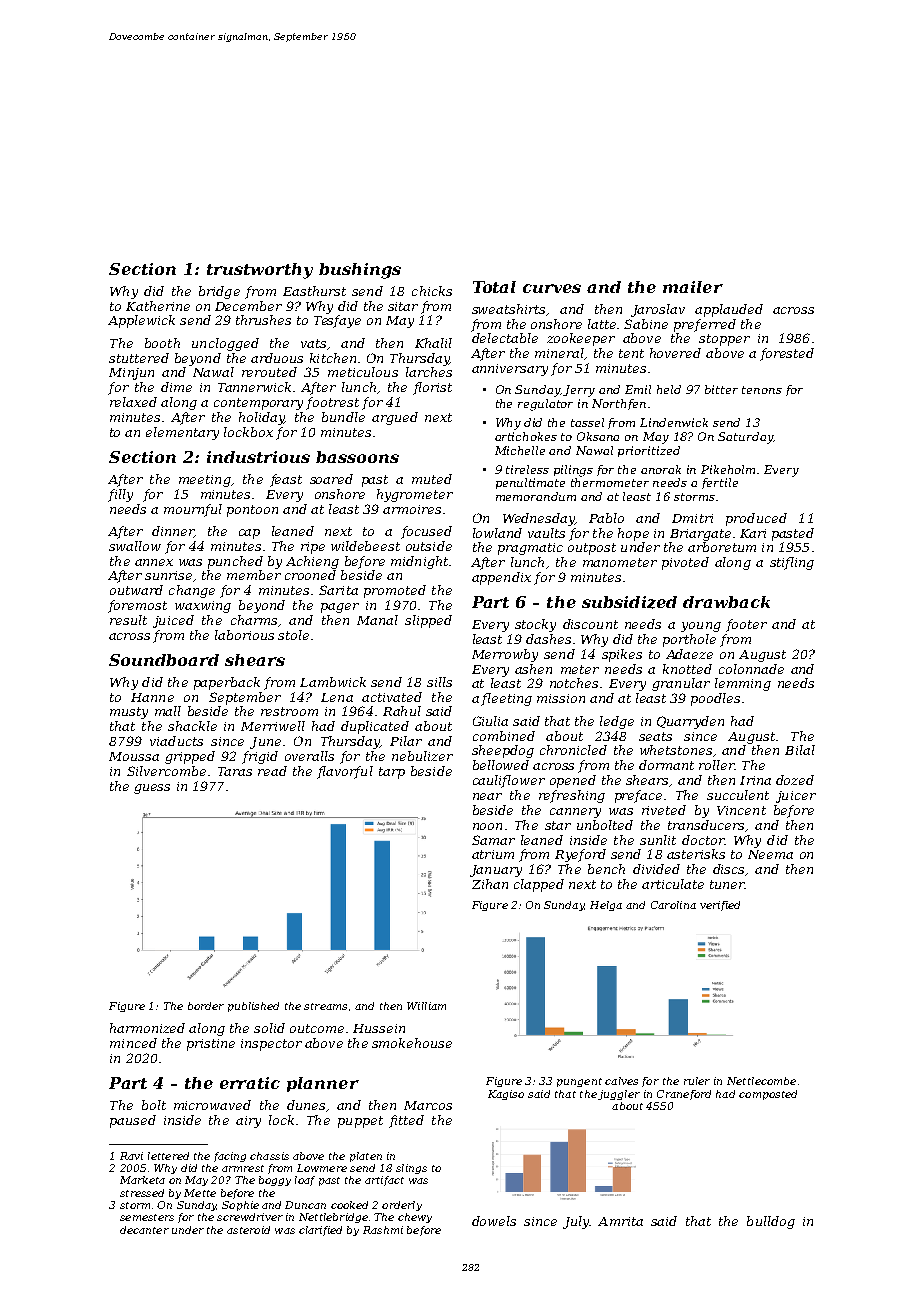 The width and height of the document is (924, 1308). What do you see at coordinates (253, 1007) in the document?
I see `published` at bounding box center [253, 1007].
